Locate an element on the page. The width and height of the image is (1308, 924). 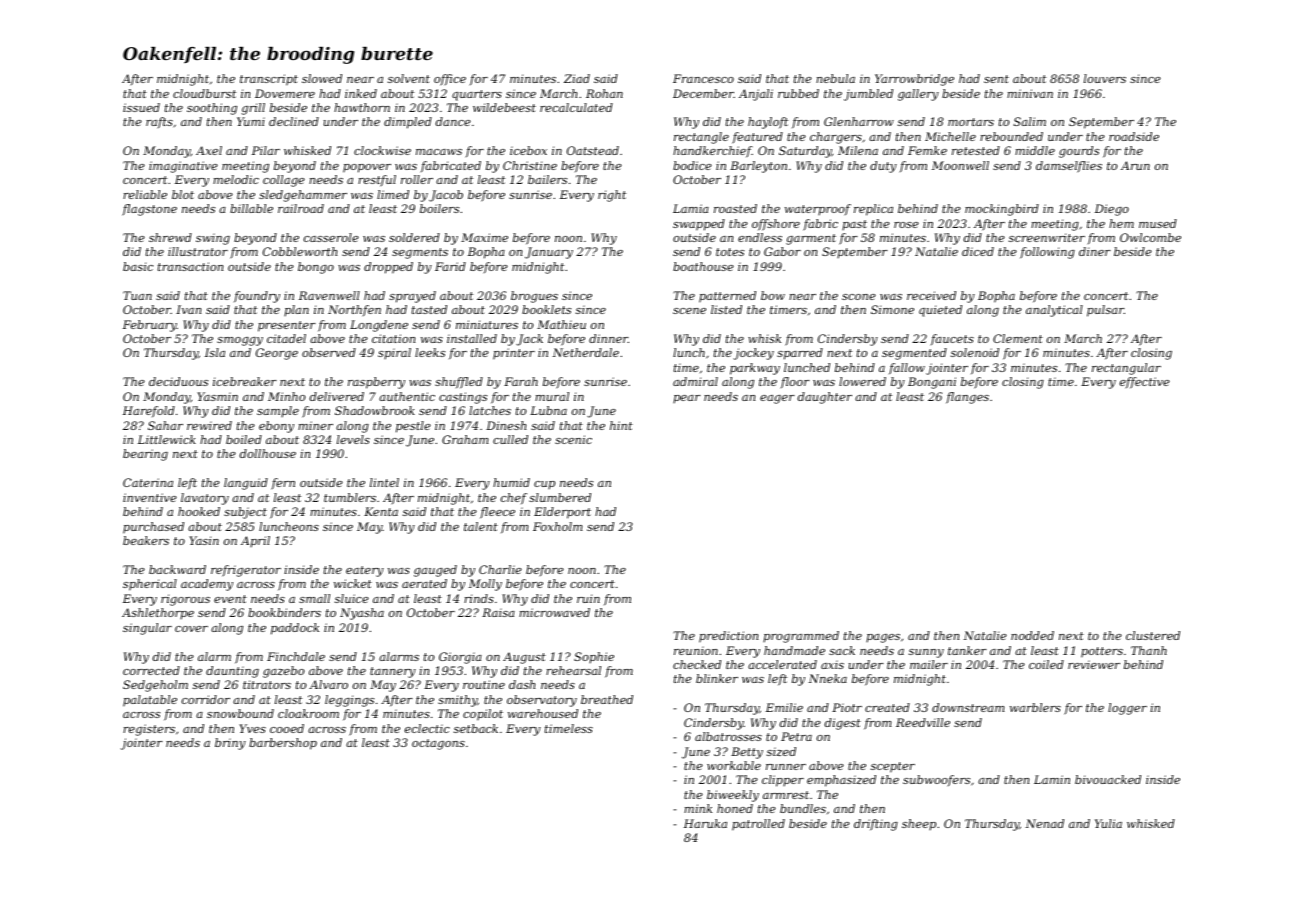
daughter is located at coordinates (825, 398).
